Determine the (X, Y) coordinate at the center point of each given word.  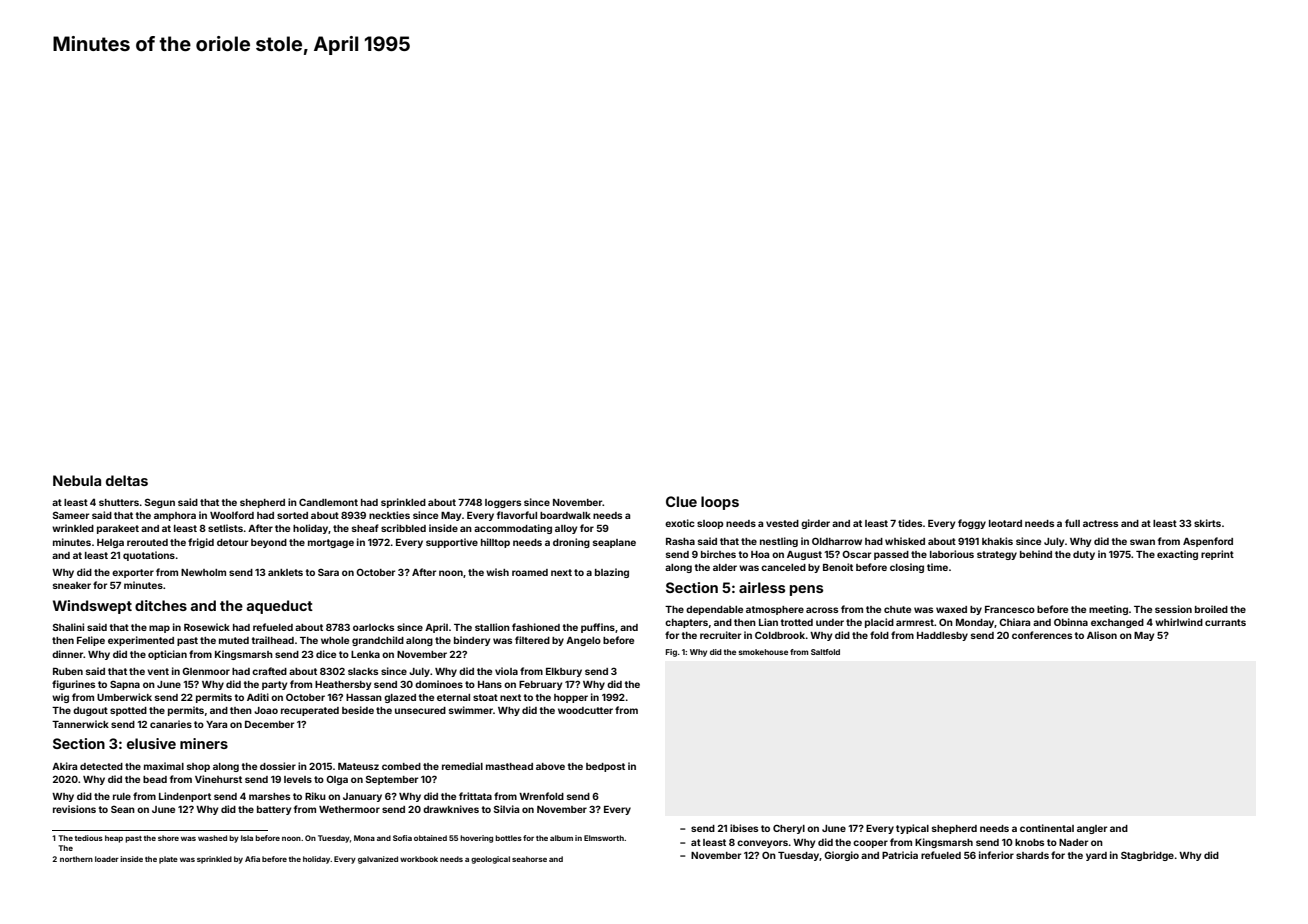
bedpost (605, 767)
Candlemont (328, 502)
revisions (74, 809)
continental (1047, 828)
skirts (1207, 523)
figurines (73, 685)
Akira (64, 766)
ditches (161, 605)
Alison (1102, 635)
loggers (503, 503)
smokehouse (763, 652)
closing (907, 568)
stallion (492, 627)
